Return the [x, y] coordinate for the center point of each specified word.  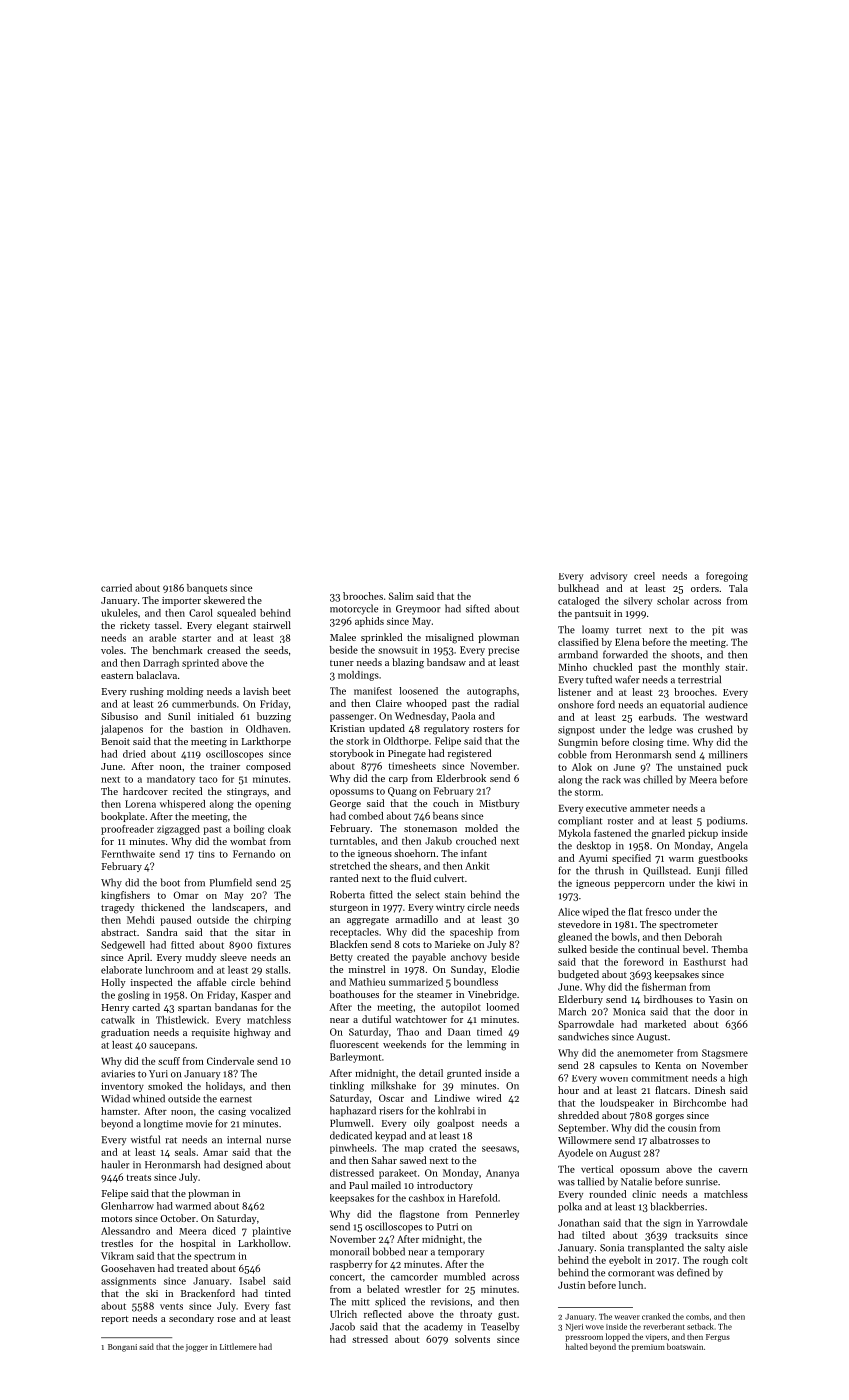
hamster [119, 1111]
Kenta [668, 1065]
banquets [207, 589]
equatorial [682, 705]
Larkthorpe [266, 742]
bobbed [389, 1251]
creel [644, 576]
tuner [342, 663]
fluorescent [354, 1044]
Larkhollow [263, 1243]
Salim [401, 596]
